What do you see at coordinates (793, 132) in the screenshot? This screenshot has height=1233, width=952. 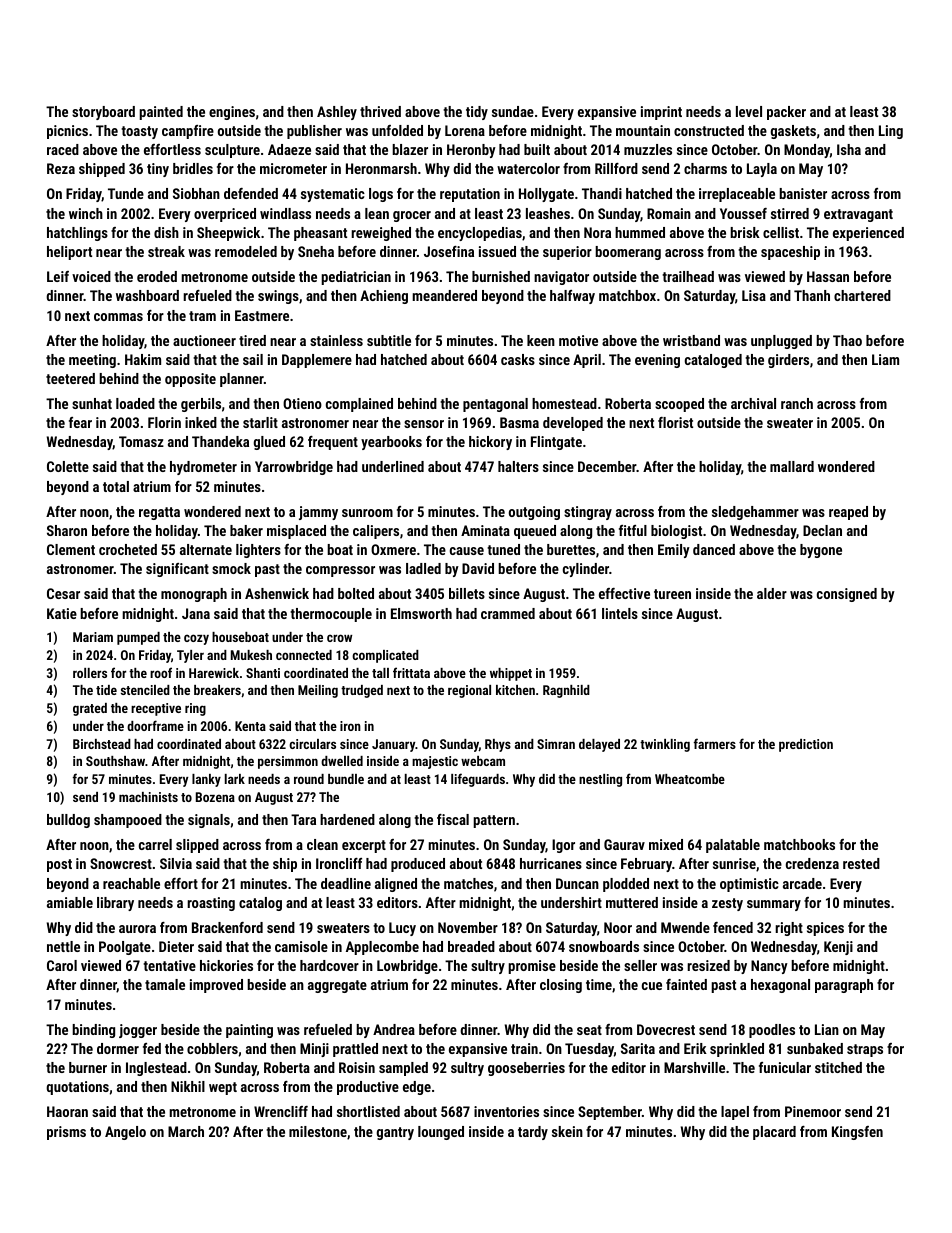 I see `gaskets` at bounding box center [793, 132].
